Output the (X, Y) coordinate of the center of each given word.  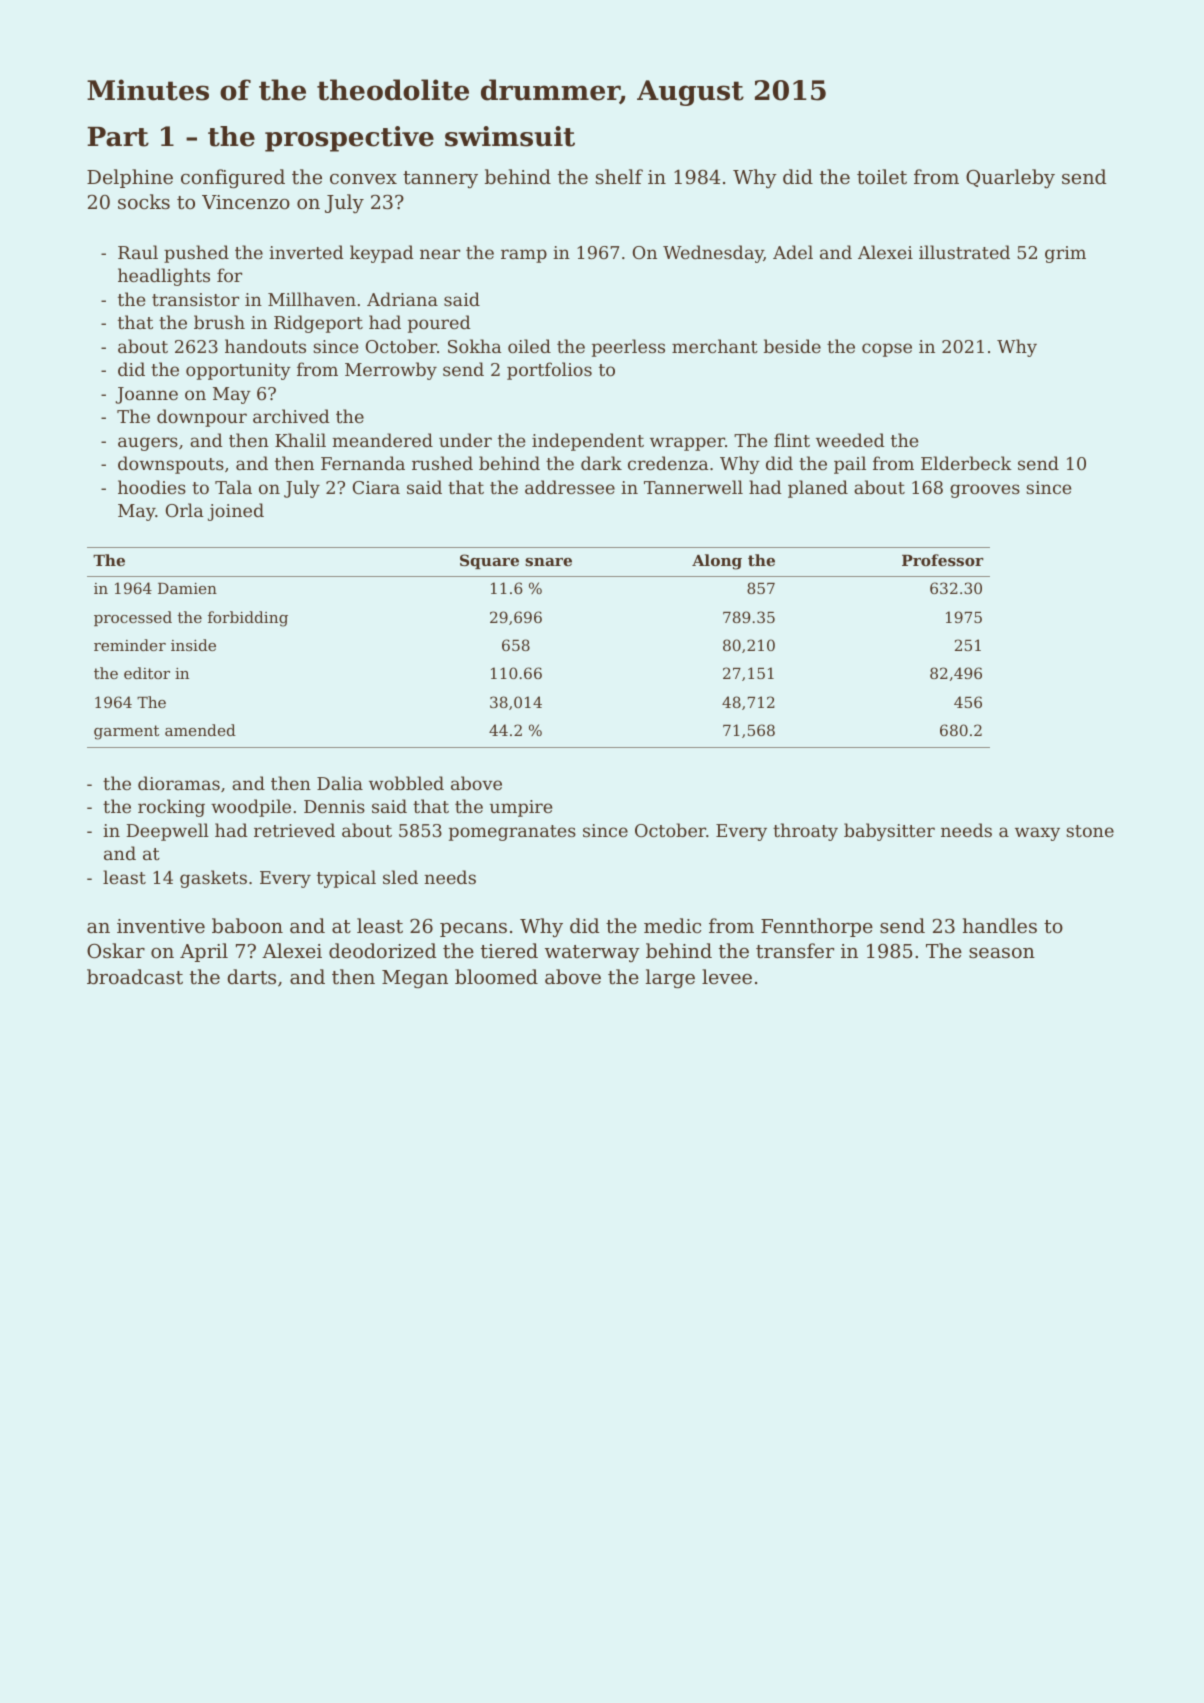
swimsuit (510, 136)
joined (236, 512)
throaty (805, 832)
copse (887, 350)
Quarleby (1010, 178)
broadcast (135, 976)
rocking (171, 808)
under (465, 440)
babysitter (889, 832)
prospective (349, 139)
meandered (382, 440)
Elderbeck (966, 463)
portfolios (549, 371)
